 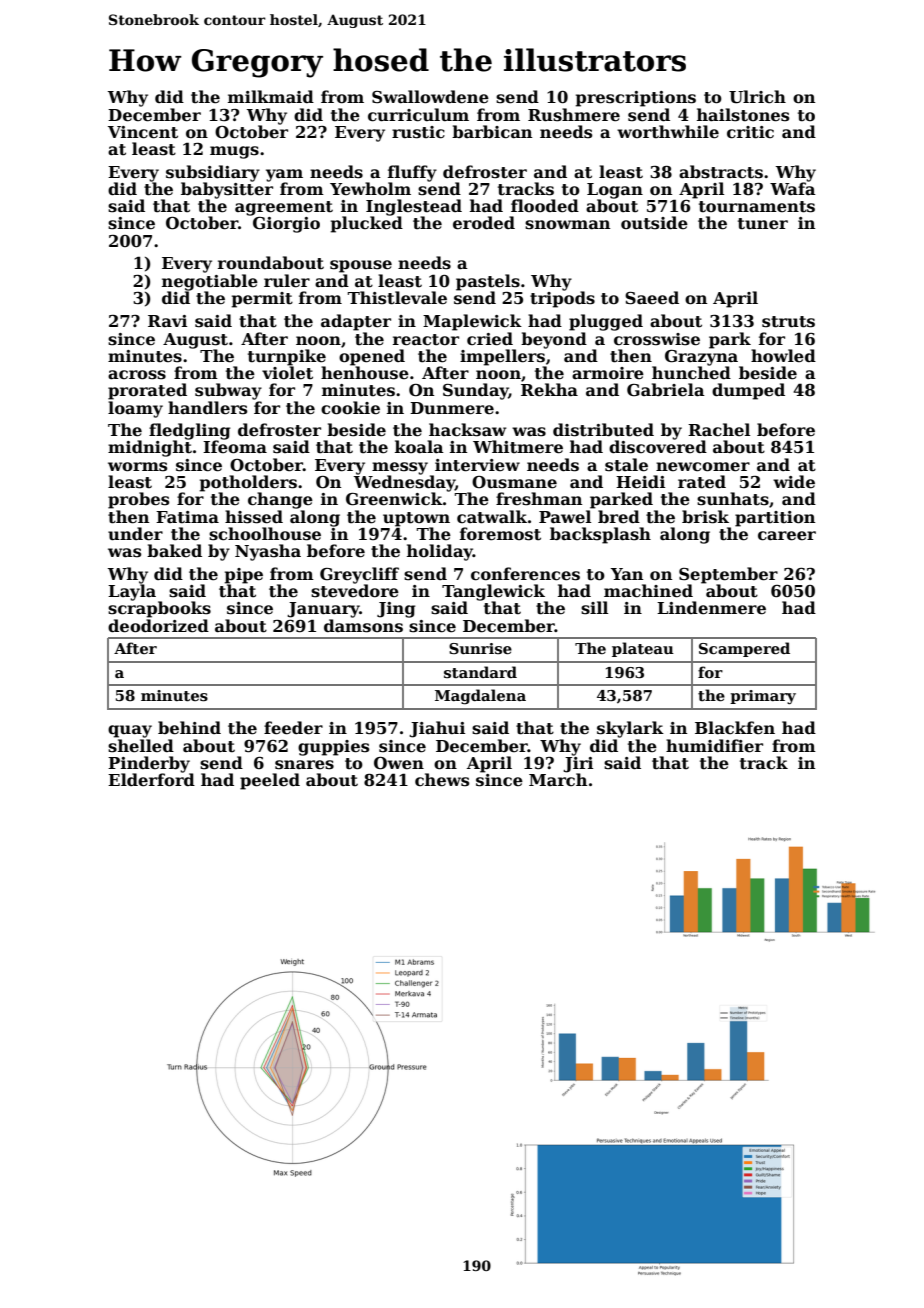 I want to click on Jiri, so click(x=578, y=765).
